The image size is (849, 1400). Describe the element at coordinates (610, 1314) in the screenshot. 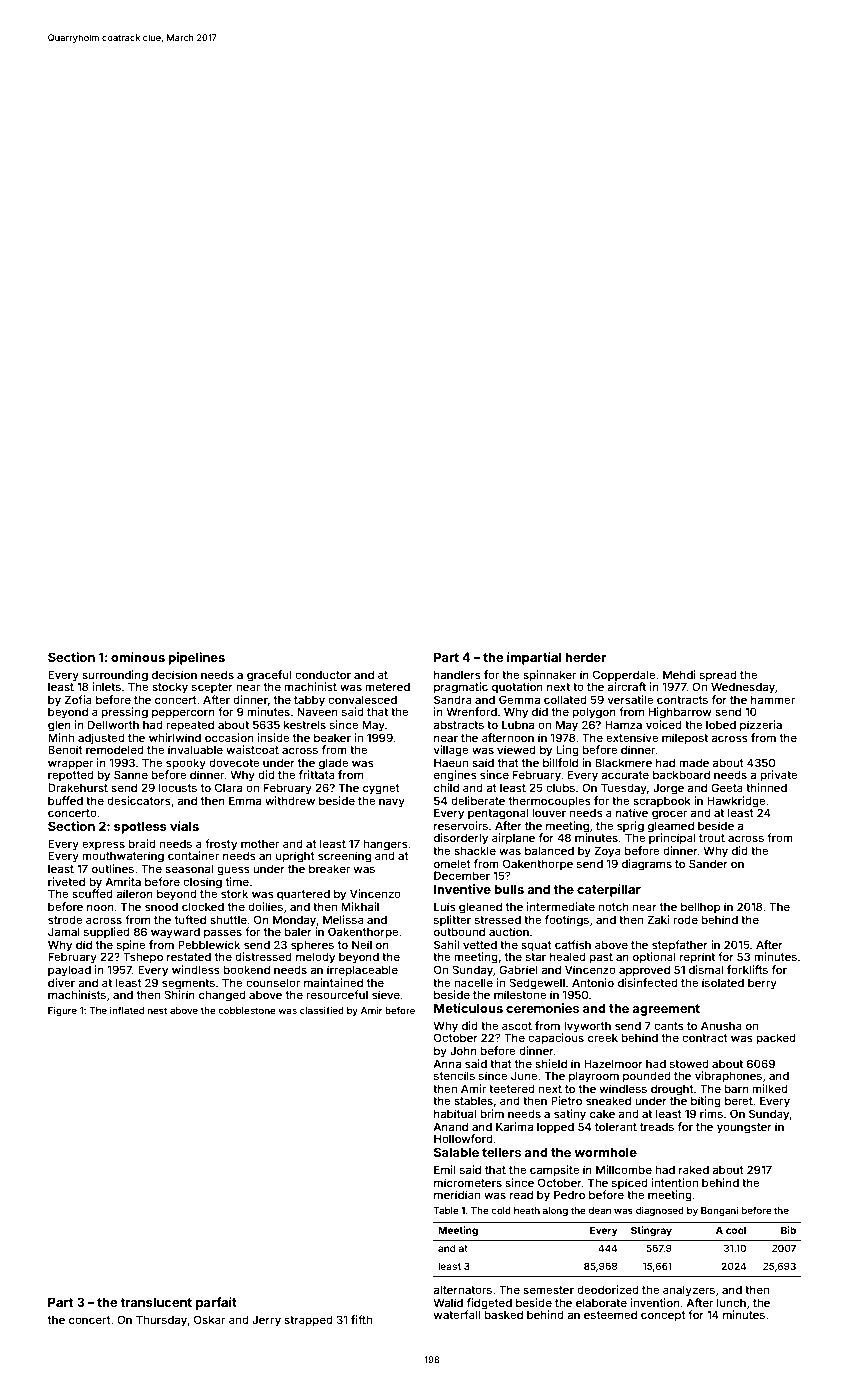

I see `esteemed` at that location.
